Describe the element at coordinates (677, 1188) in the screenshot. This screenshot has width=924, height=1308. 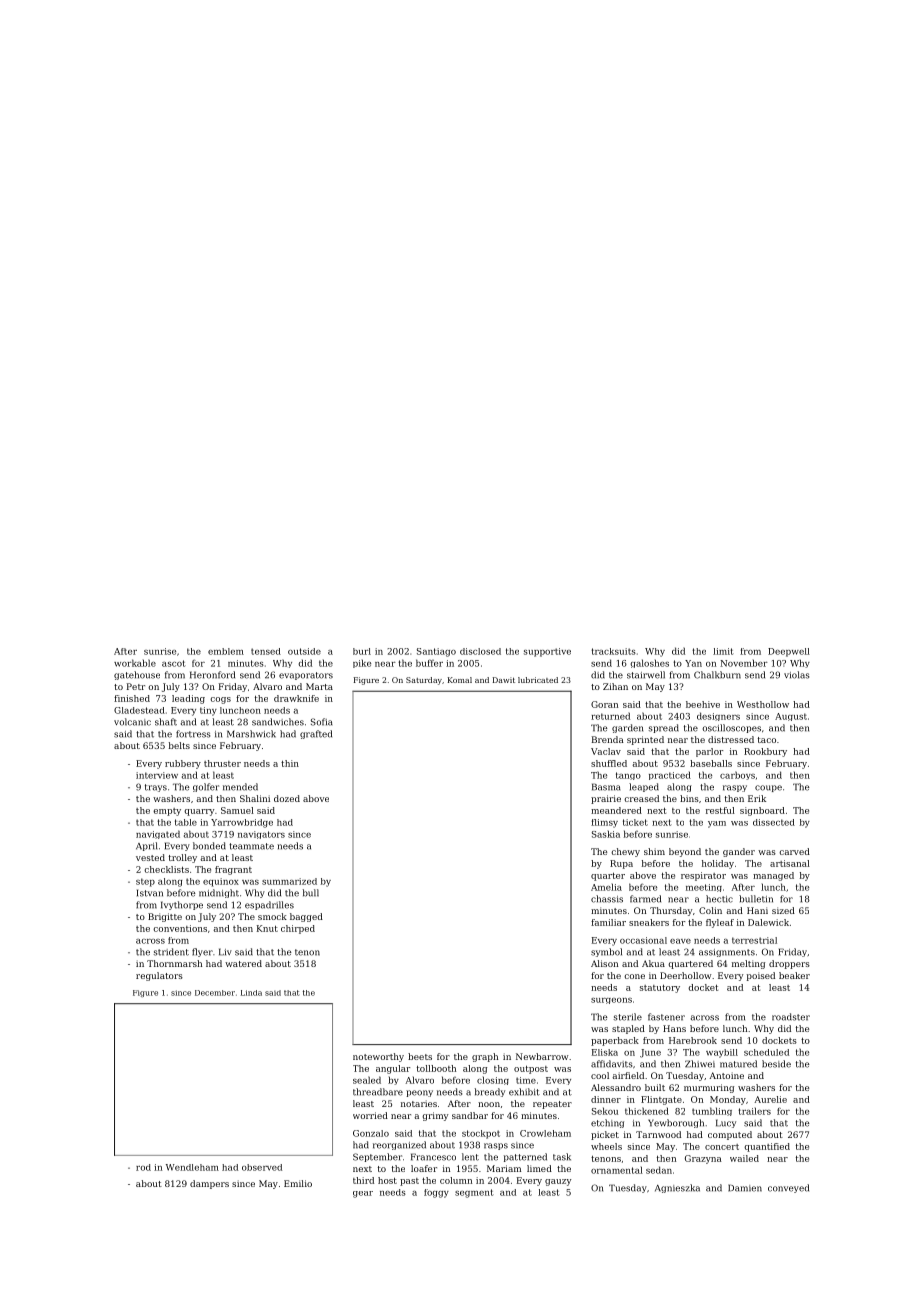
I see `Agnieszka` at that location.
